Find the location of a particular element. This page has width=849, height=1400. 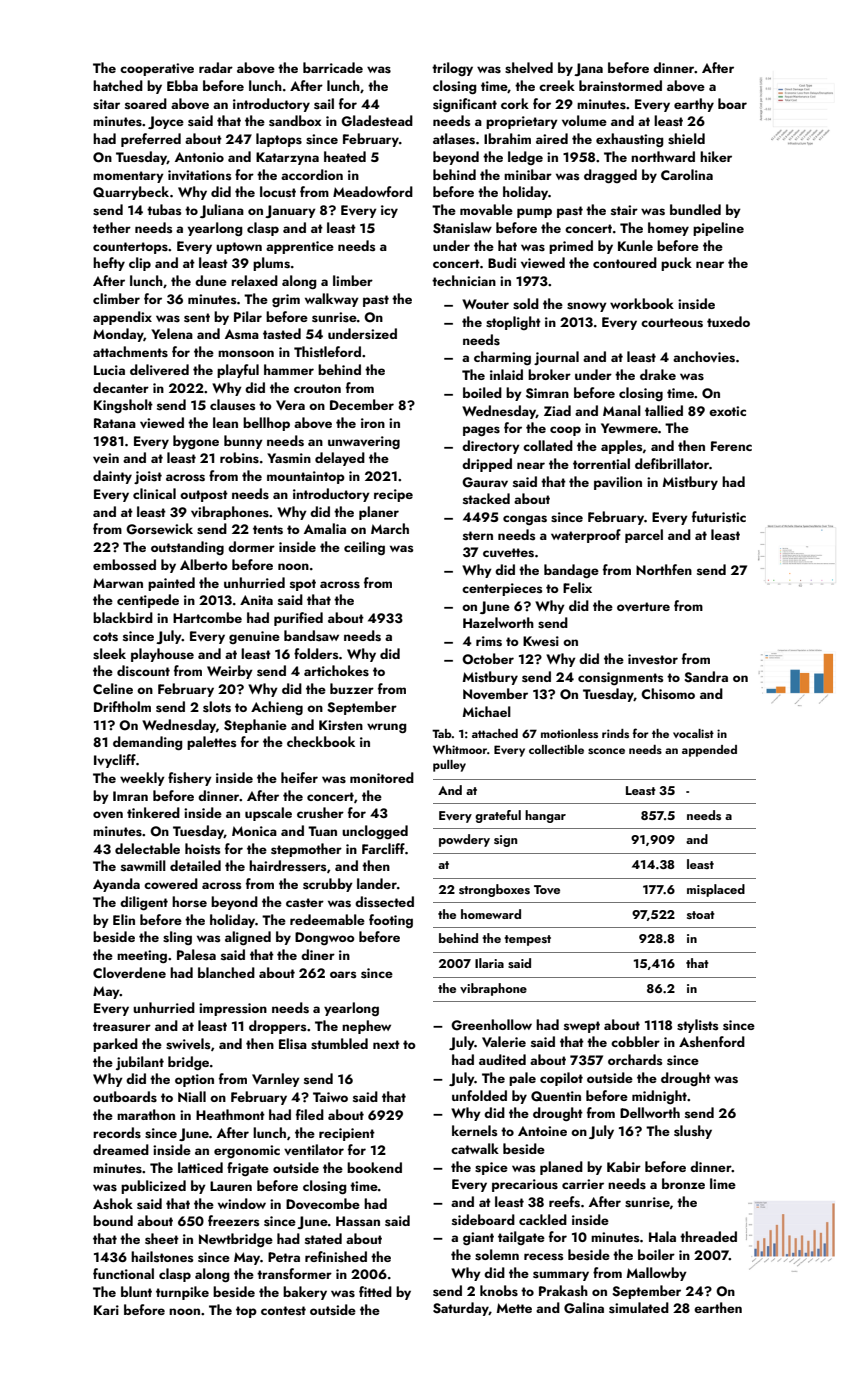

Gladestead is located at coordinates (377, 121).
